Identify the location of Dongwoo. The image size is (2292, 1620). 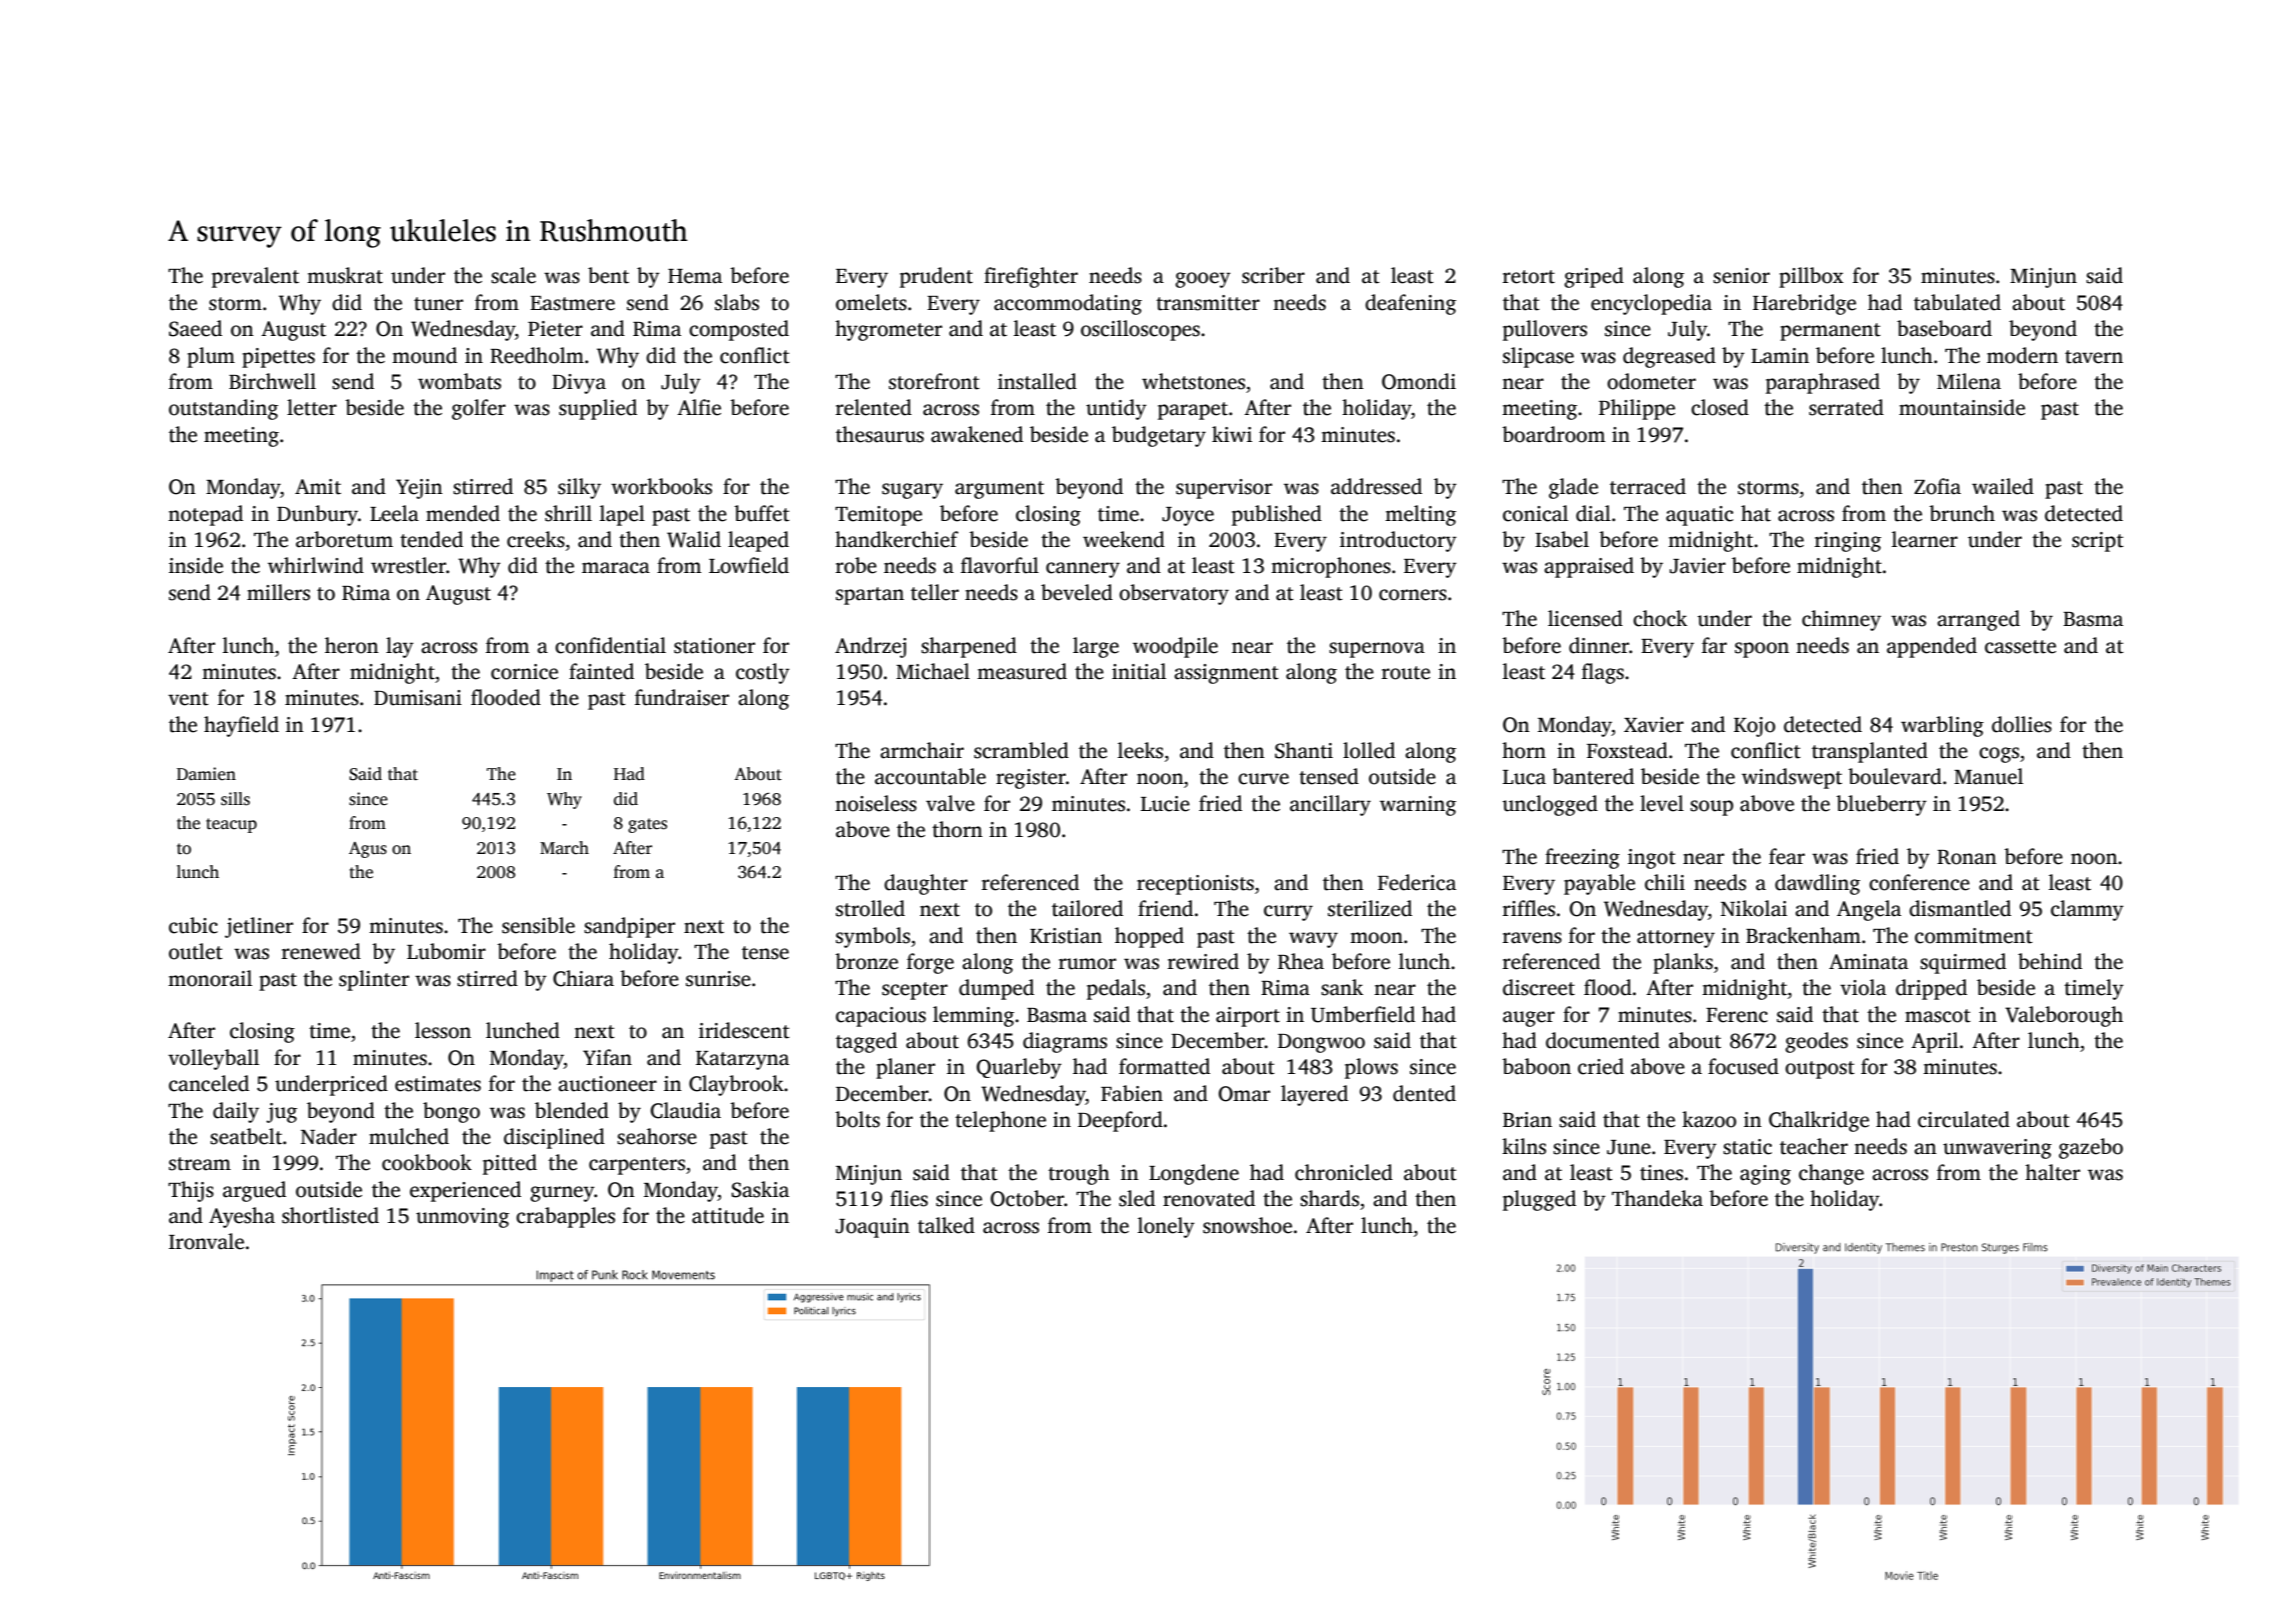
(1321, 1043).
